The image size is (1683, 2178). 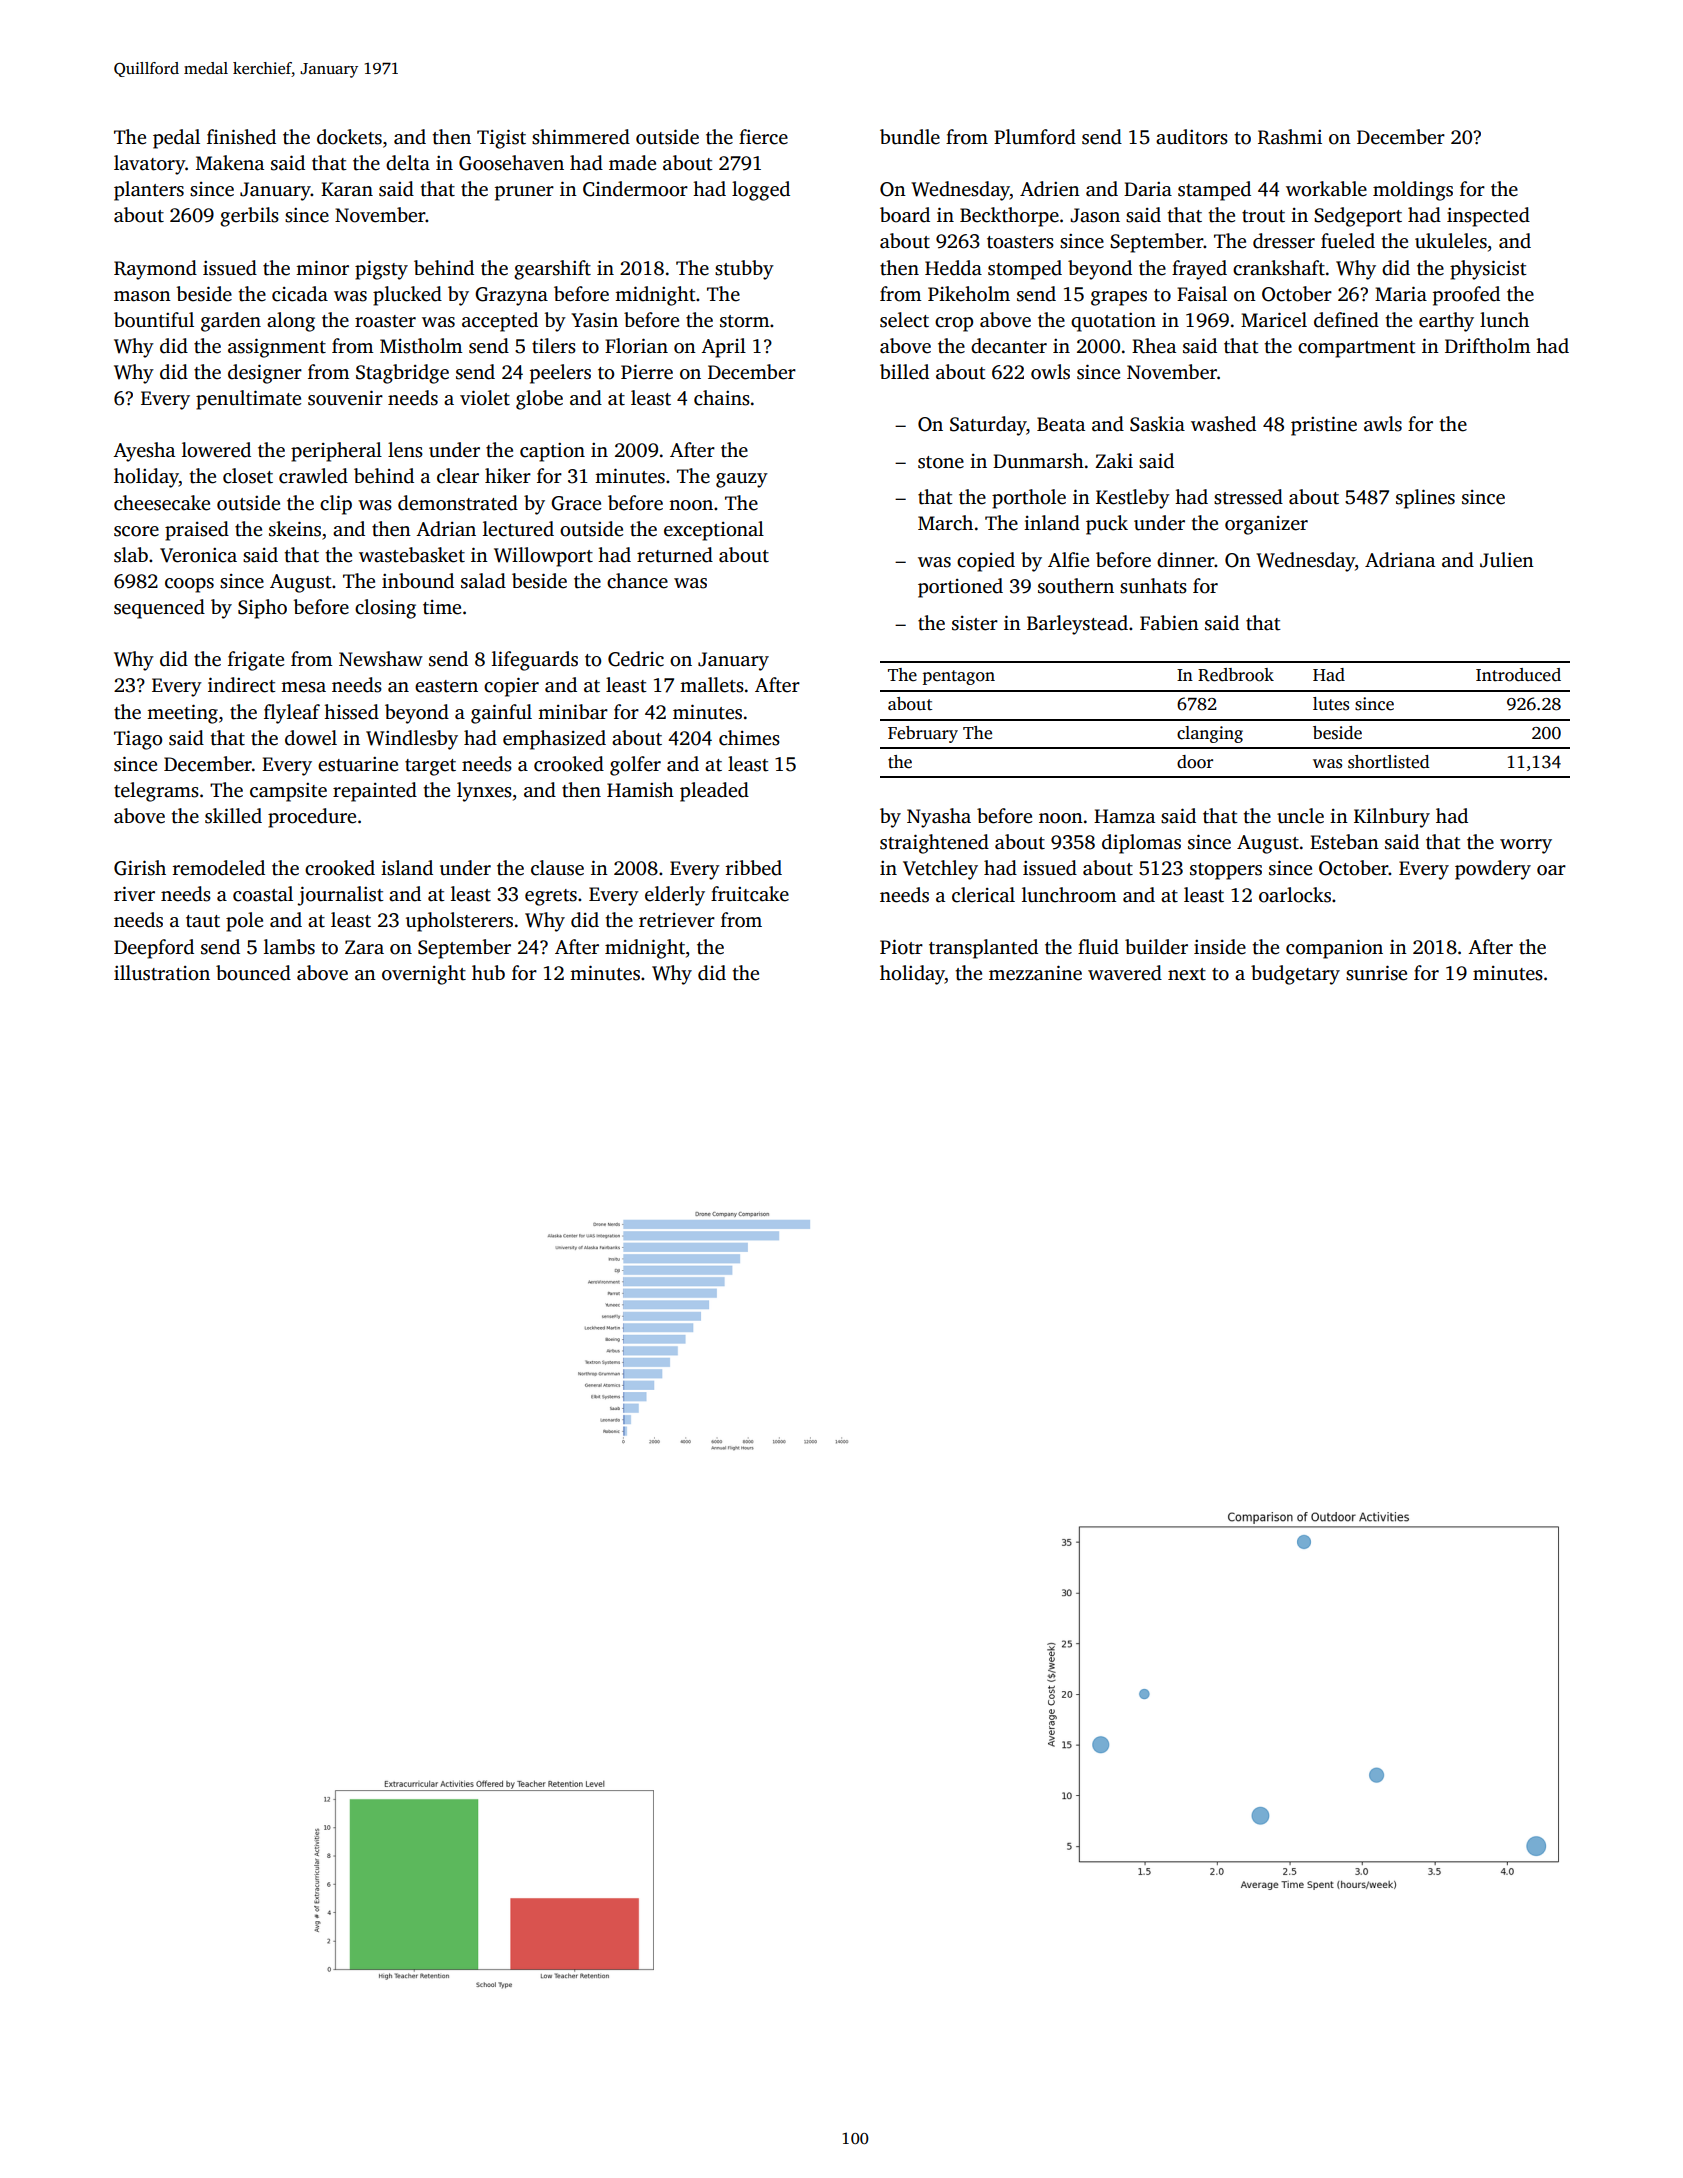 What do you see at coordinates (345, 398) in the image?
I see `souvenir` at bounding box center [345, 398].
